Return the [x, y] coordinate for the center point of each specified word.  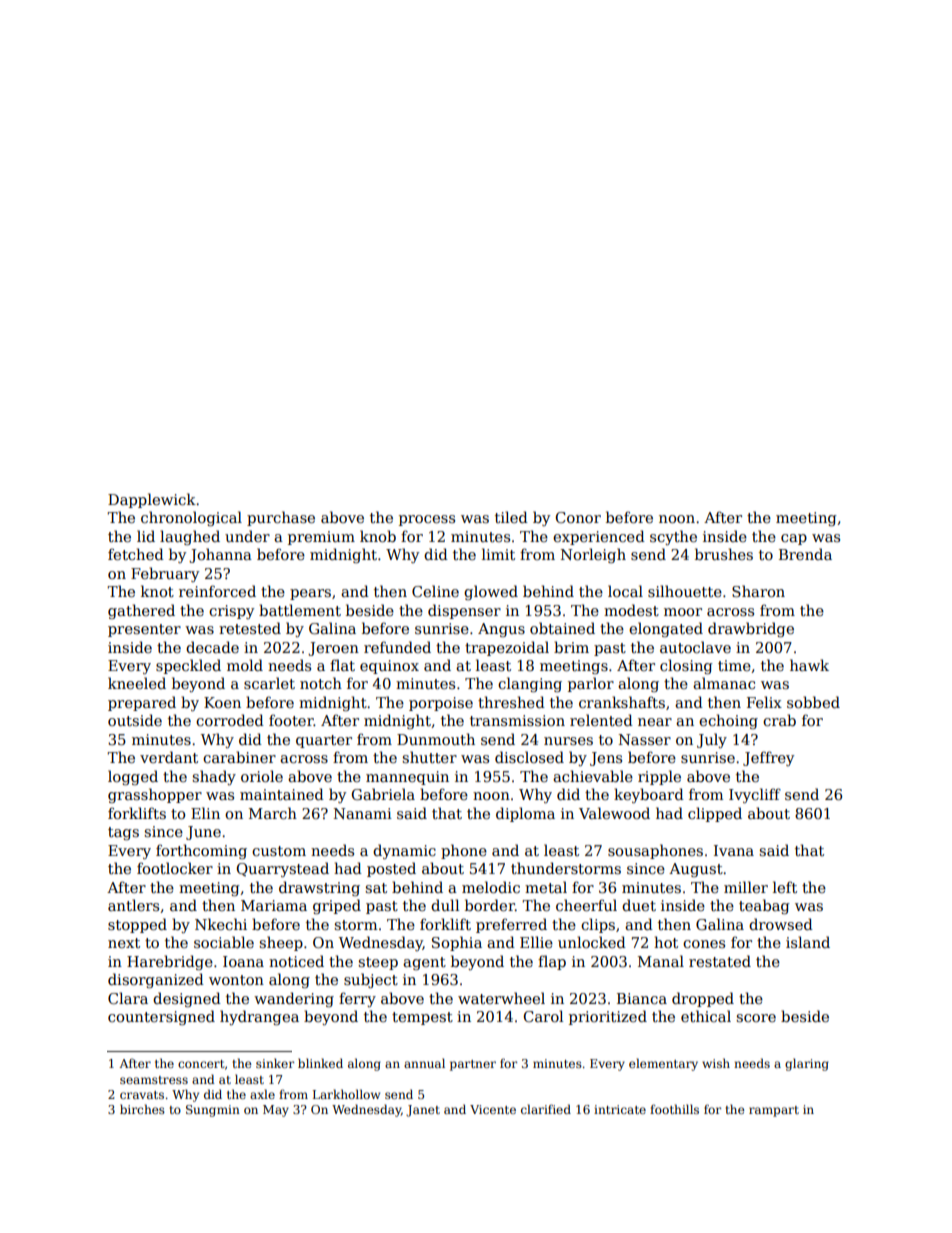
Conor [578, 517]
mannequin [407, 778]
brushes [724, 554]
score [756, 1018]
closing [686, 666]
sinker [275, 1063]
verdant [169, 757]
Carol [543, 1016]
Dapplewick [152, 500]
